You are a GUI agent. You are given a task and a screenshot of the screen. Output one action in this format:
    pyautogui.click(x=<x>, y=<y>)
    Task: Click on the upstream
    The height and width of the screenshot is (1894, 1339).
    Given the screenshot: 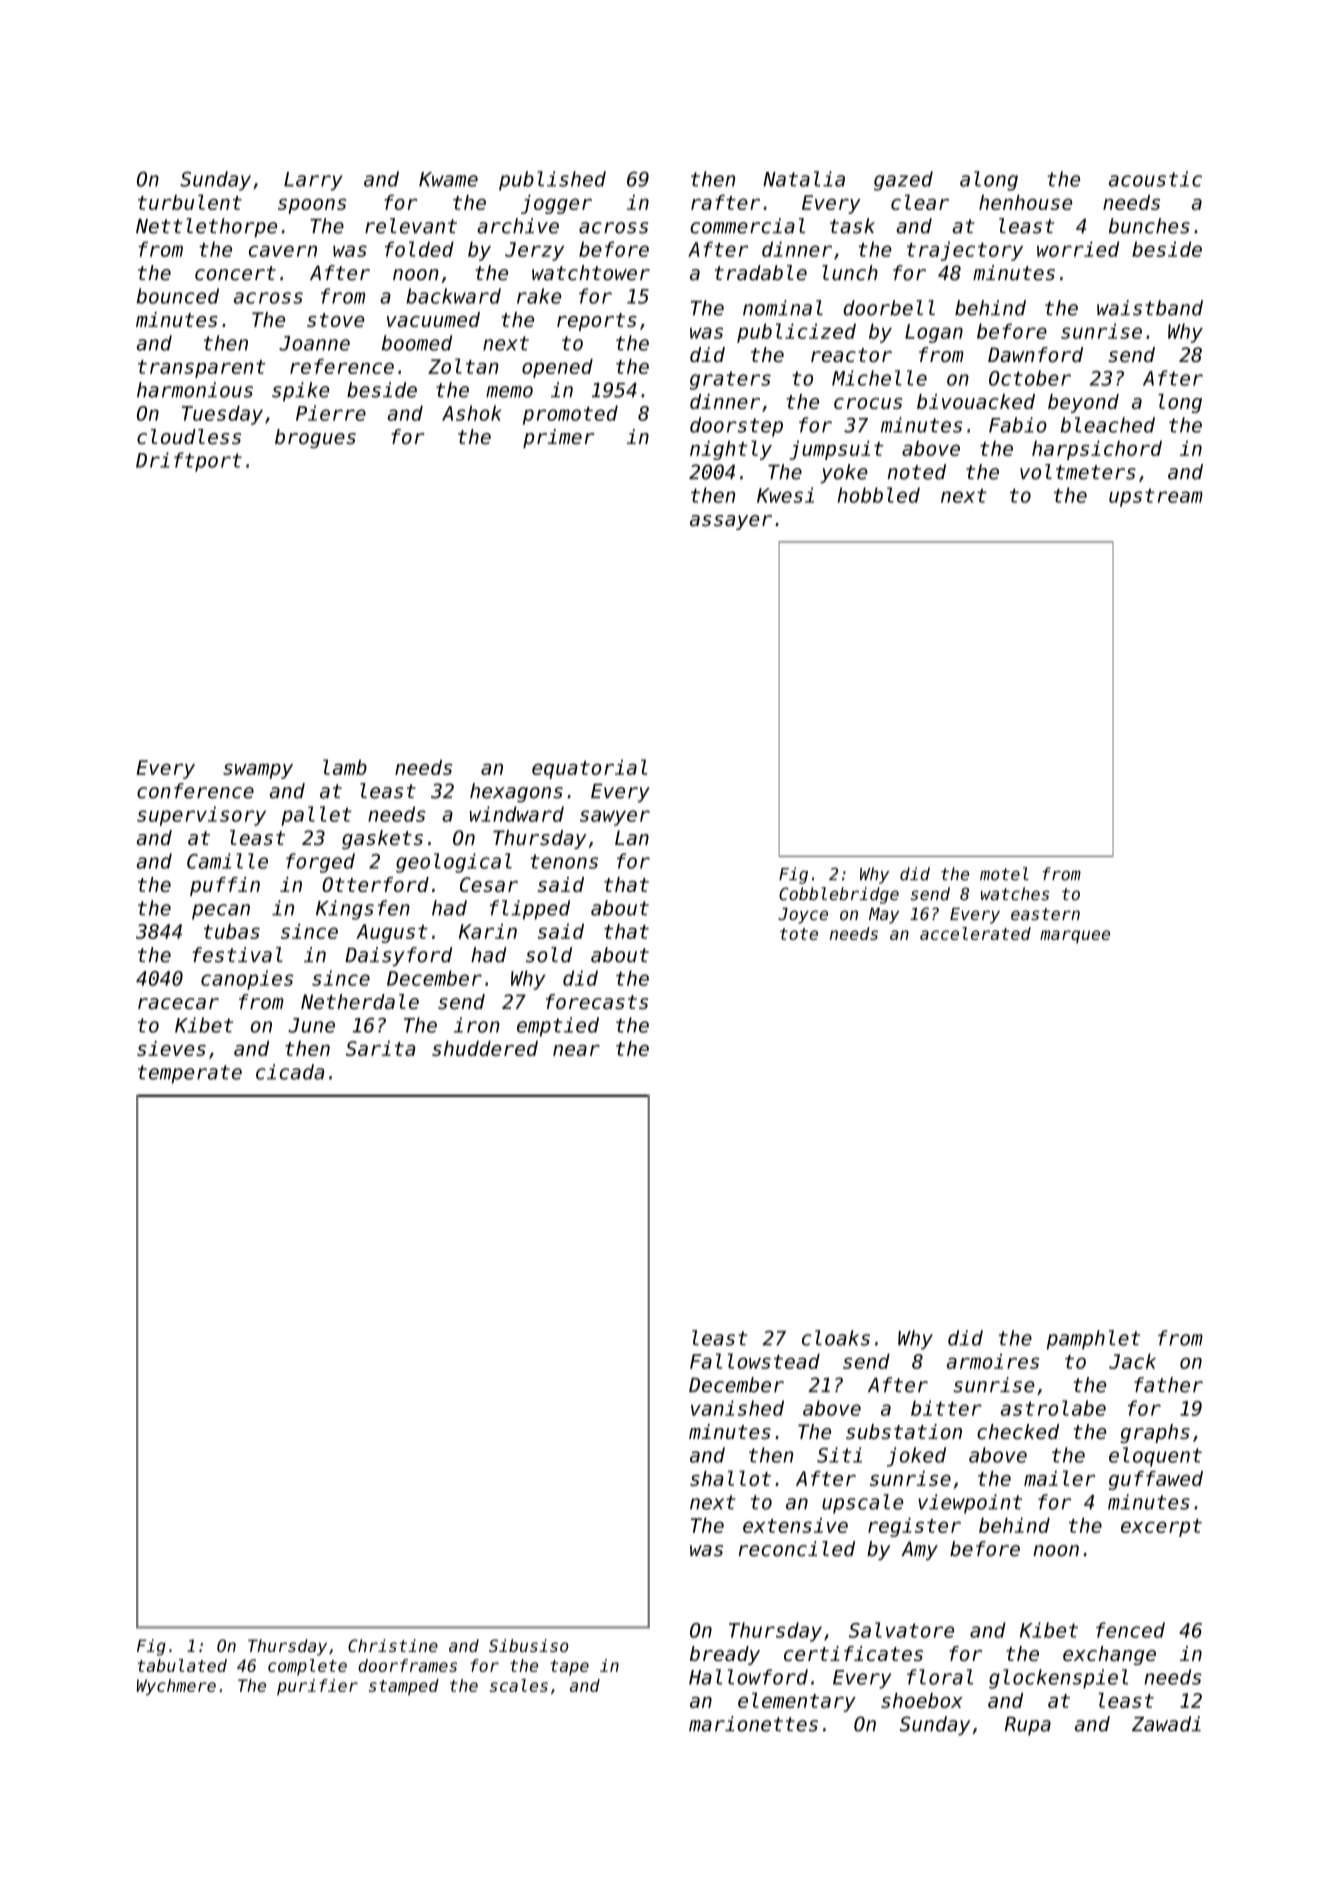 What is the action you would take?
    pyautogui.click(x=1156, y=497)
